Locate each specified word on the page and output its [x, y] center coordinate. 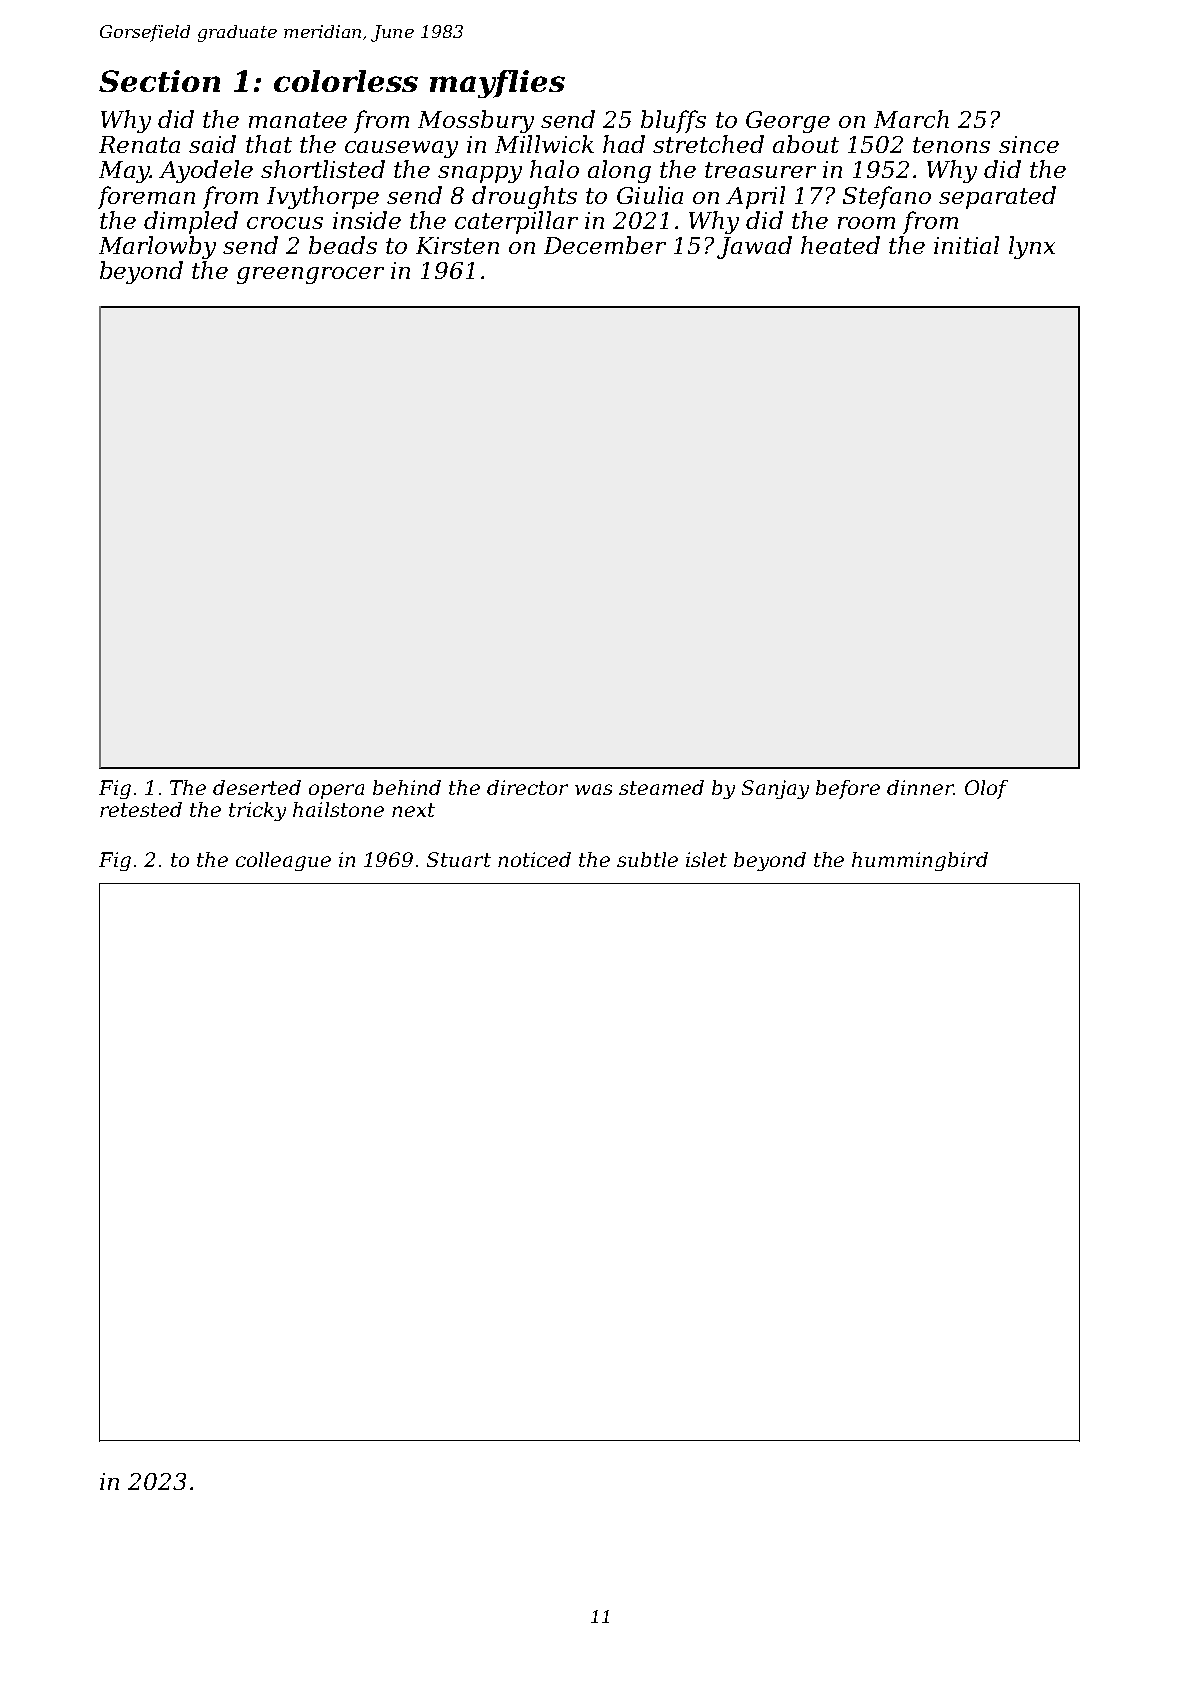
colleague [283, 861]
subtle [647, 859]
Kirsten [457, 245]
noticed [534, 859]
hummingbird [920, 861]
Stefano [887, 197]
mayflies [497, 84]
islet [706, 859]
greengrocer [310, 275]
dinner [920, 787]
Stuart [459, 859]
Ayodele [206, 171]
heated [840, 245]
